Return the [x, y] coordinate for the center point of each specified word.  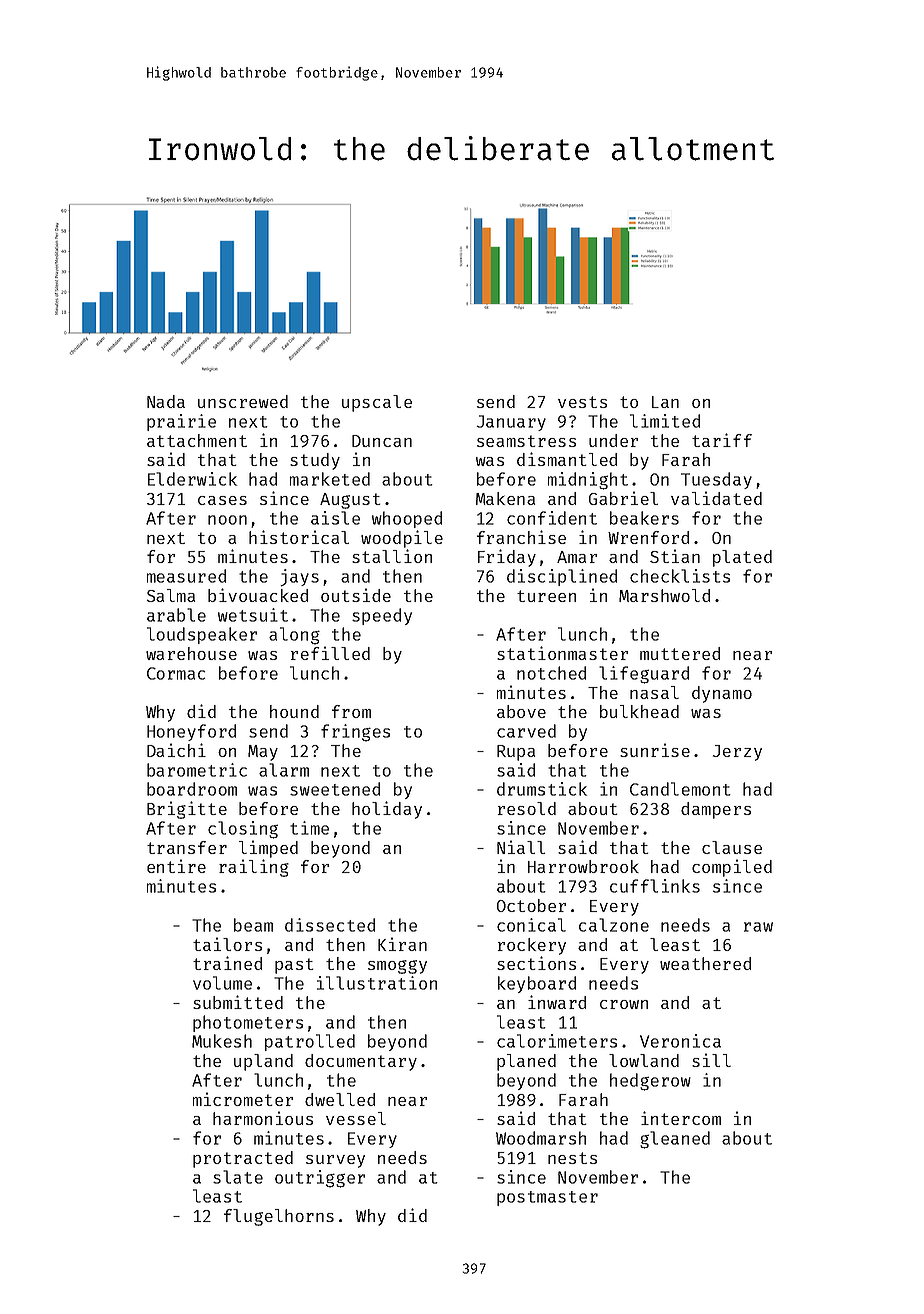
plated [742, 558]
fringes [355, 733]
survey [335, 1161]
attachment [197, 440]
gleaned [675, 1140]
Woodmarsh [541, 1138]
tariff [722, 440]
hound [294, 711]
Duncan [382, 441]
